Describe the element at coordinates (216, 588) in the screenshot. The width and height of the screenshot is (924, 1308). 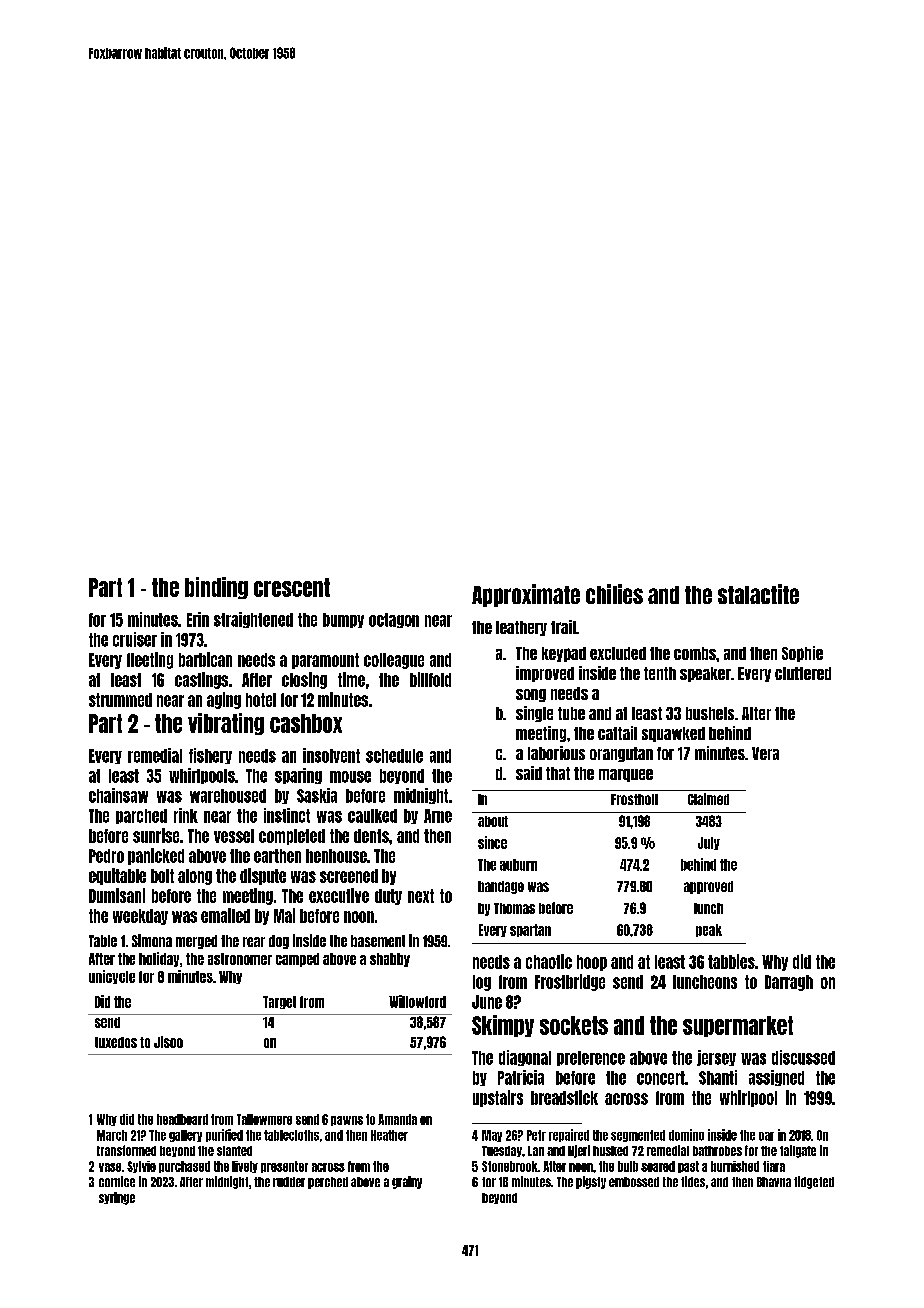
I see `binding` at that location.
